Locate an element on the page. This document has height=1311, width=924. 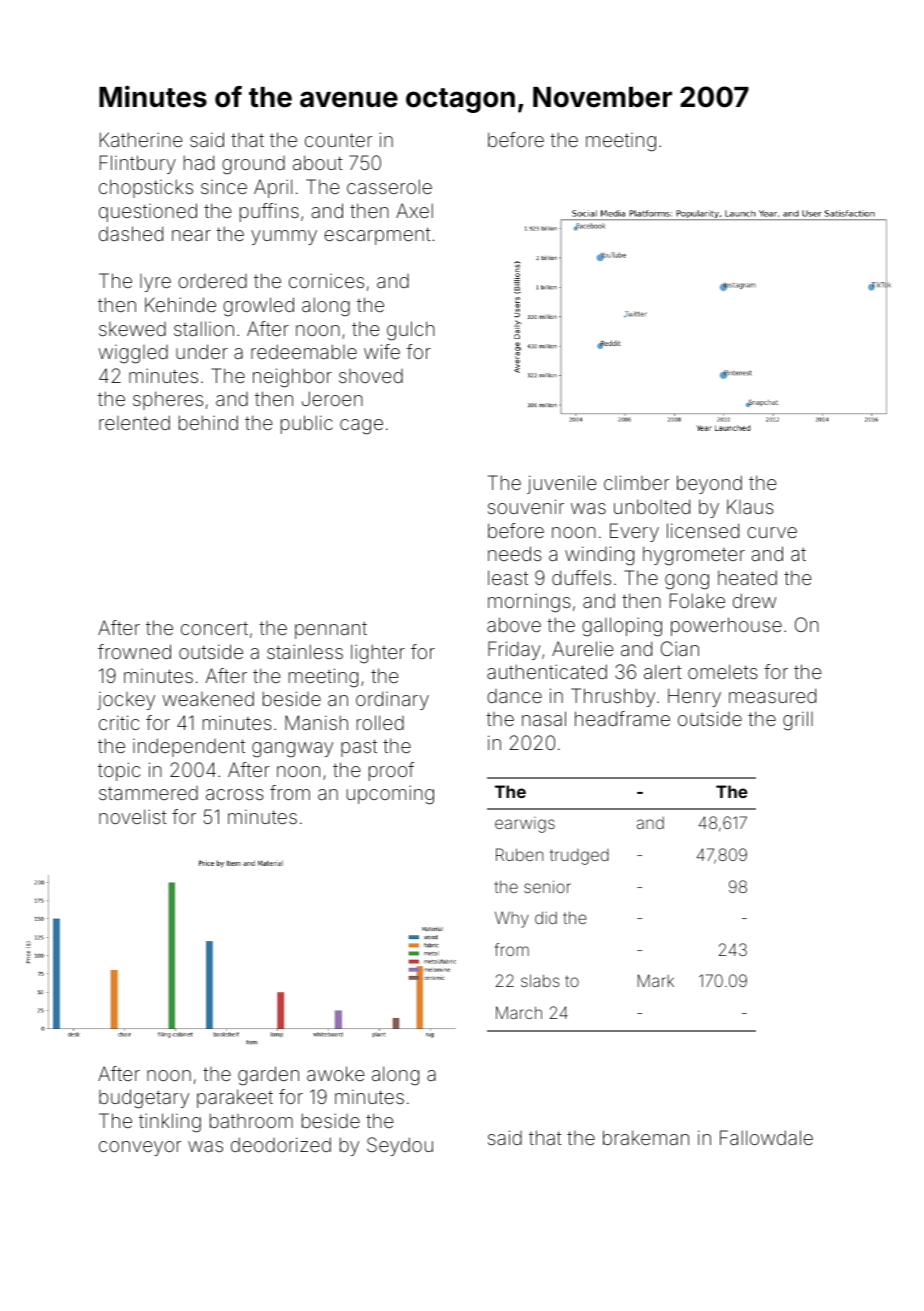
behind is located at coordinates (208, 422).
